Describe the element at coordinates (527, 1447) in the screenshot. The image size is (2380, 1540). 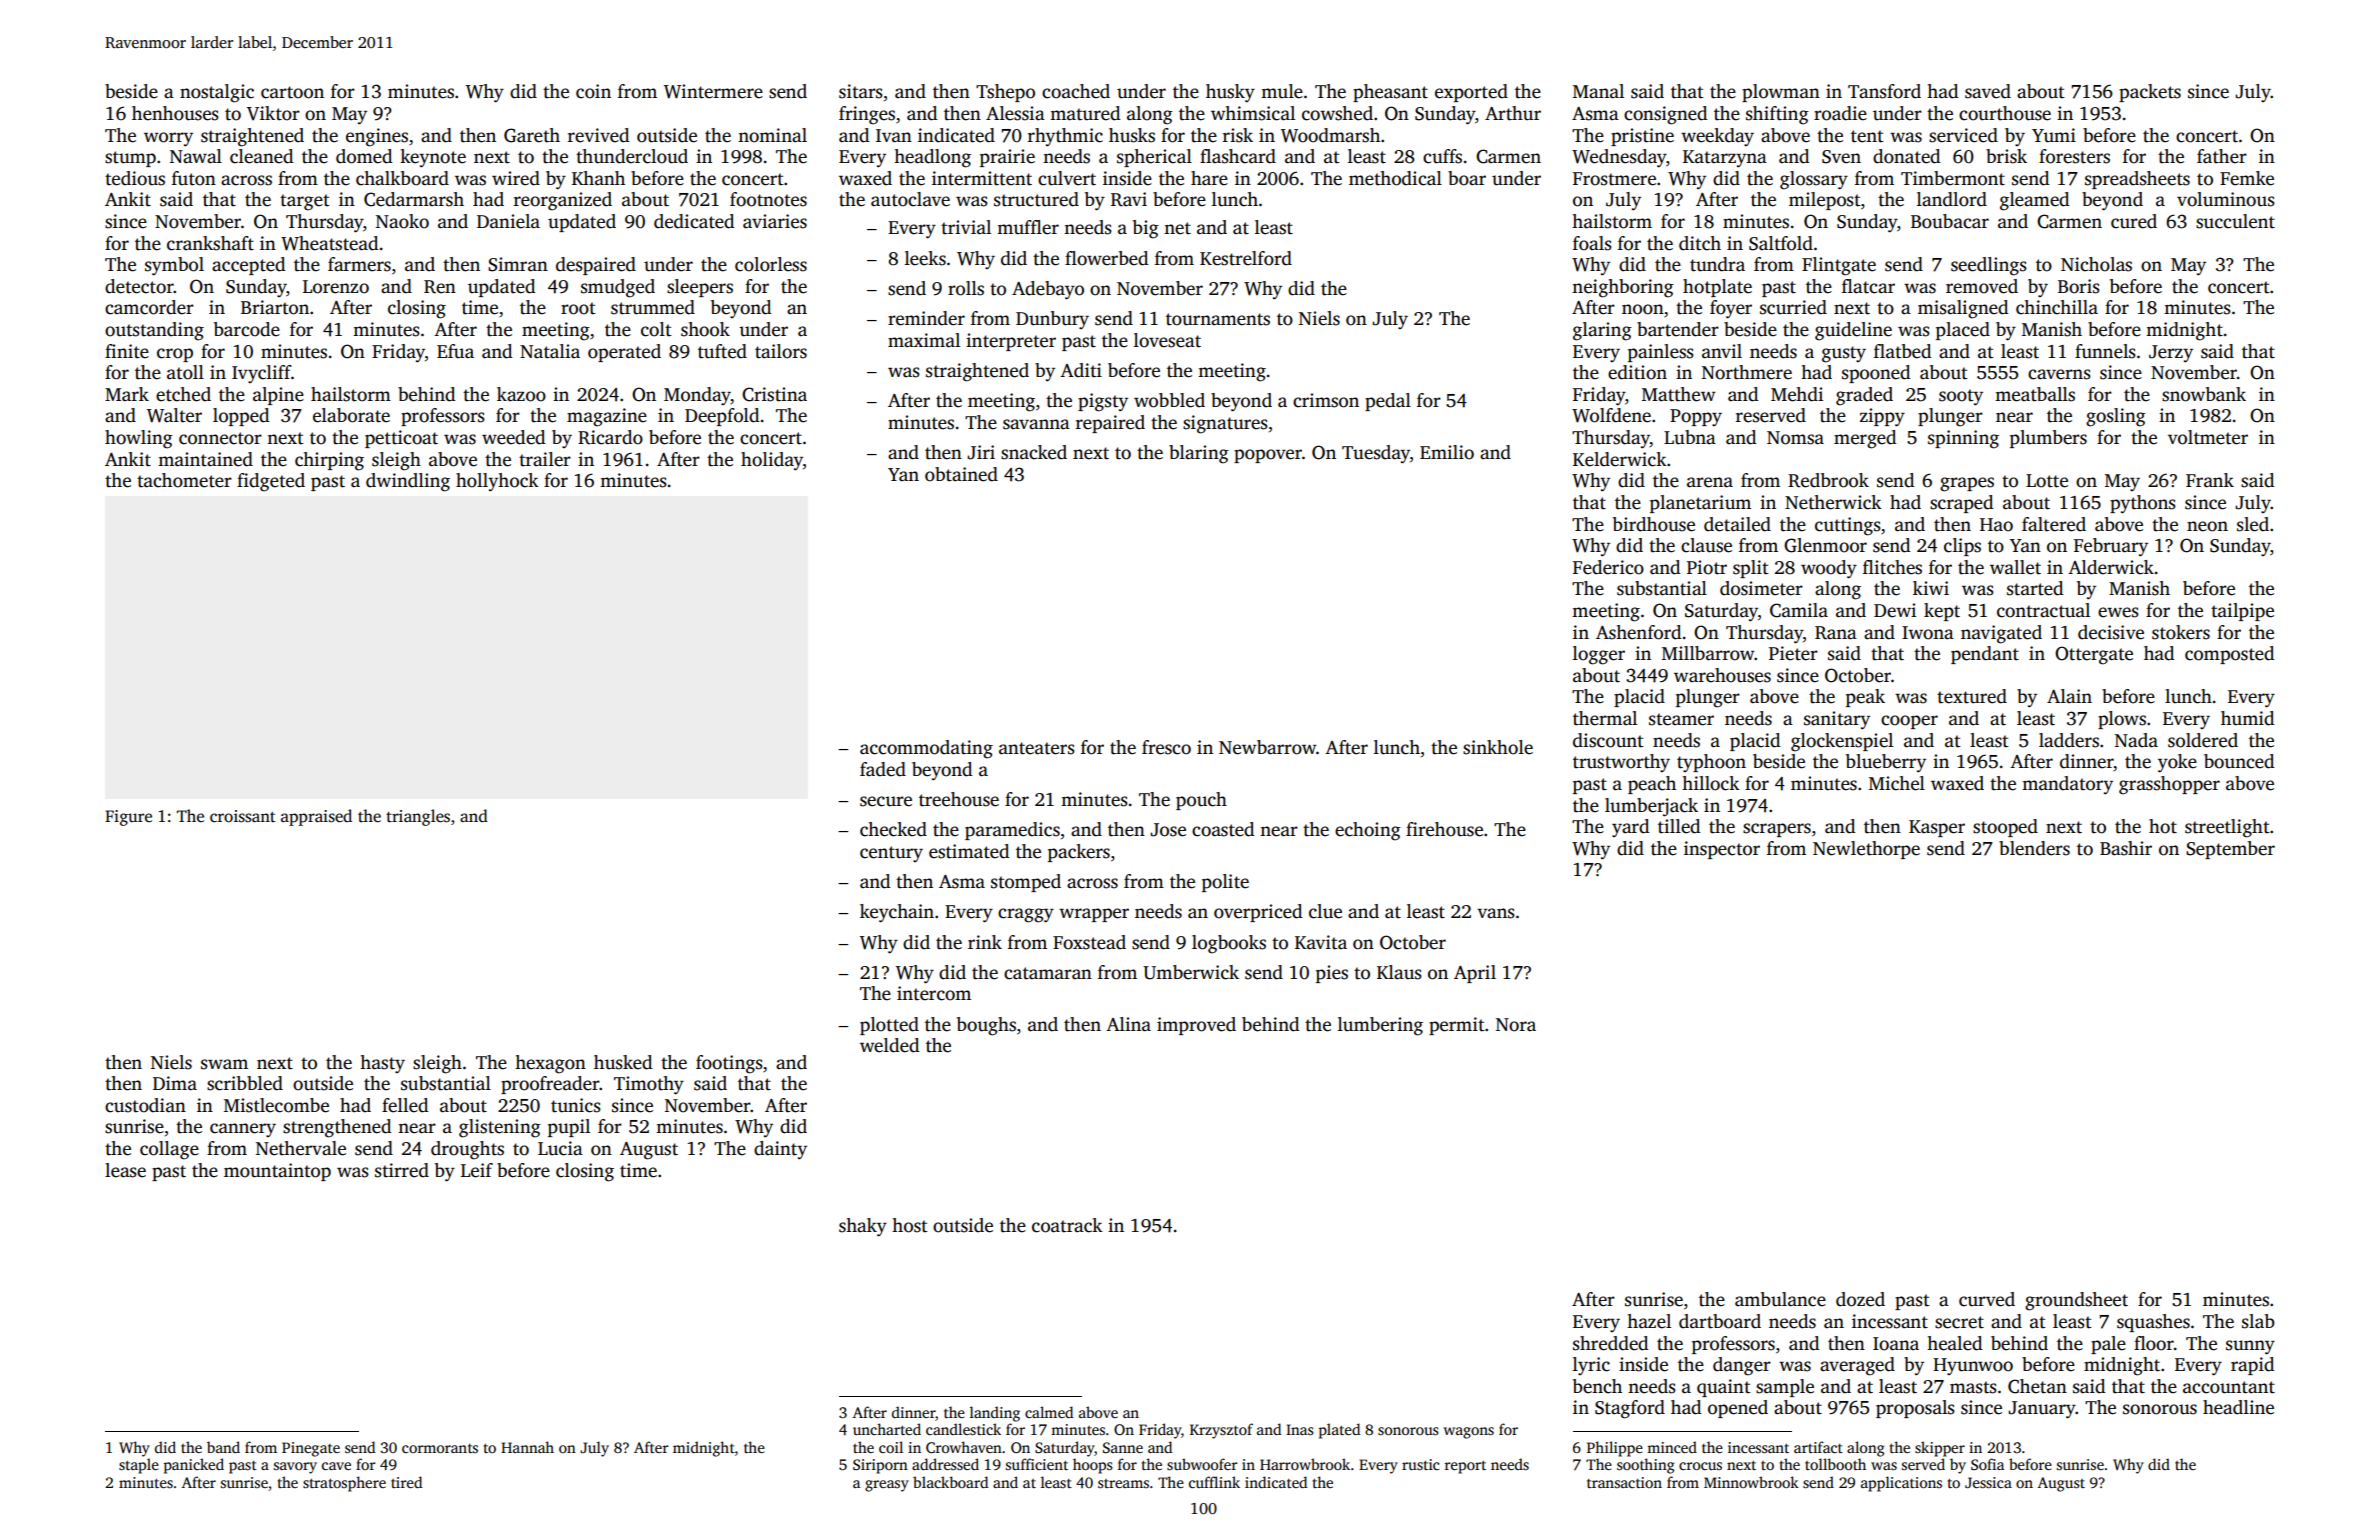
I see `Hannah` at that location.
